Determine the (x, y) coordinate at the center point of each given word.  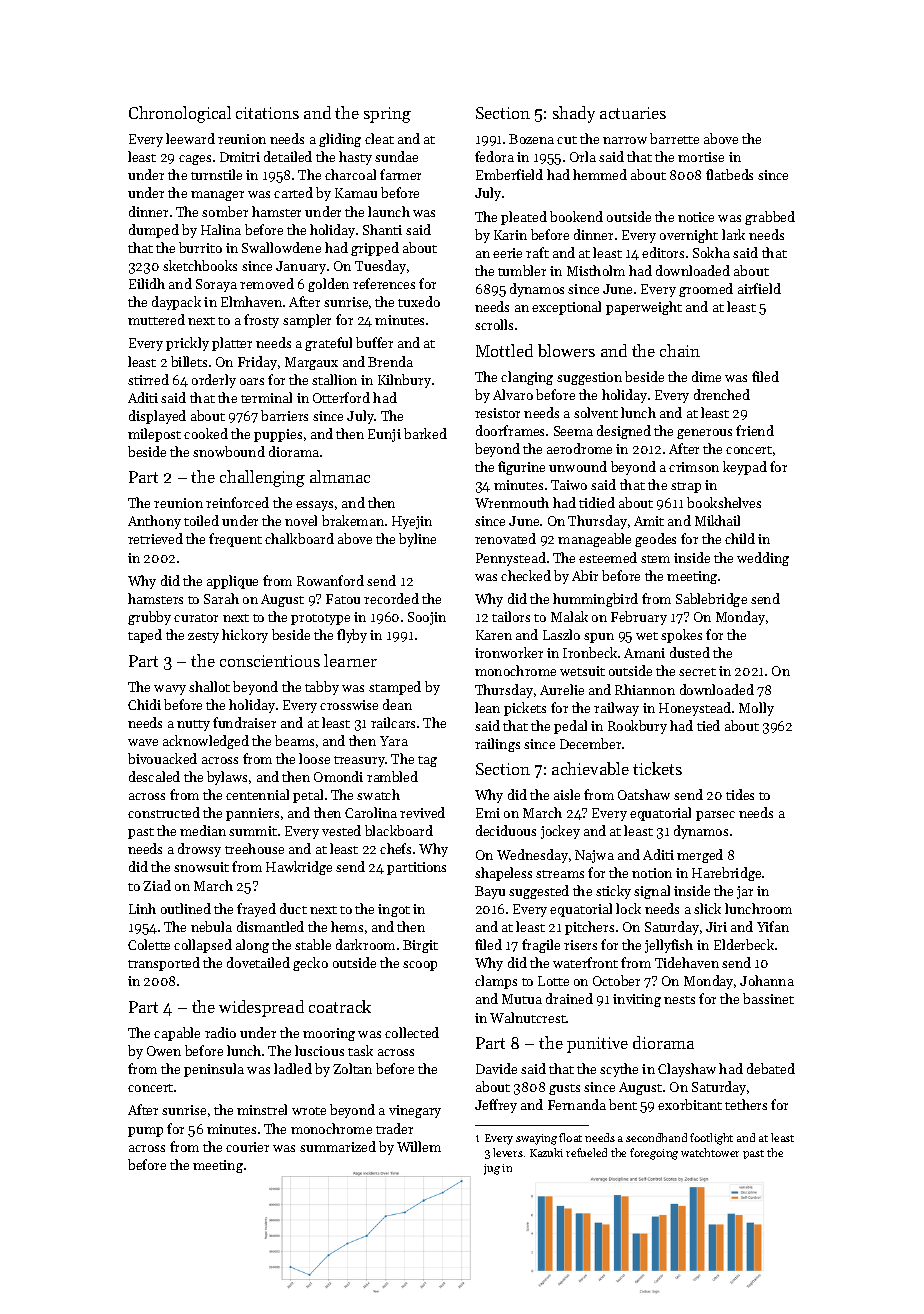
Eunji (384, 435)
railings (497, 745)
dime (706, 376)
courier (247, 1147)
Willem (419, 1146)
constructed (164, 812)
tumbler (522, 270)
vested (341, 830)
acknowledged (206, 742)
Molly (756, 709)
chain (680, 350)
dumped (154, 231)
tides (740, 794)
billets (189, 361)
